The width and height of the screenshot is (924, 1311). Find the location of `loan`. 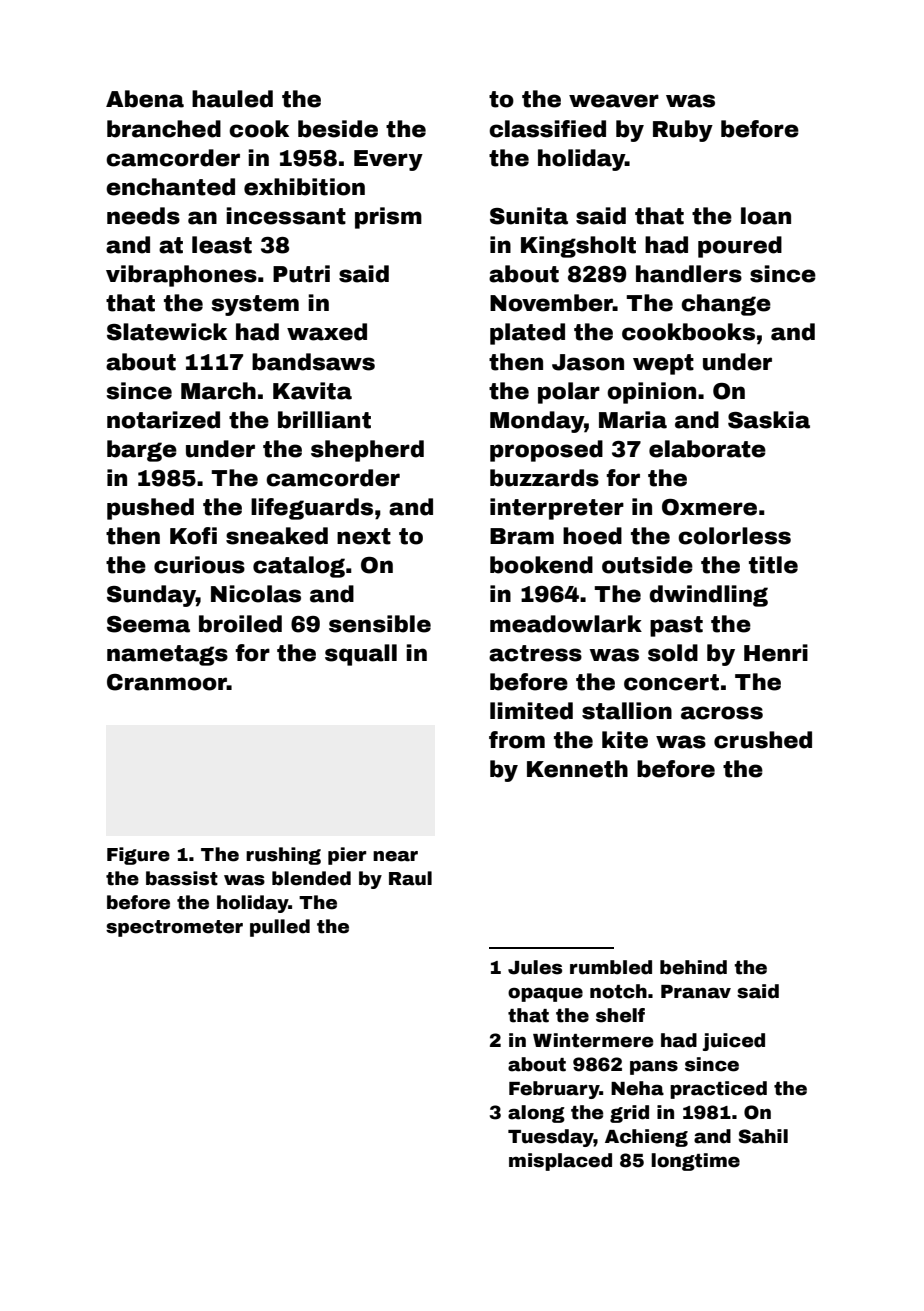

loan is located at coordinates (766, 216).
